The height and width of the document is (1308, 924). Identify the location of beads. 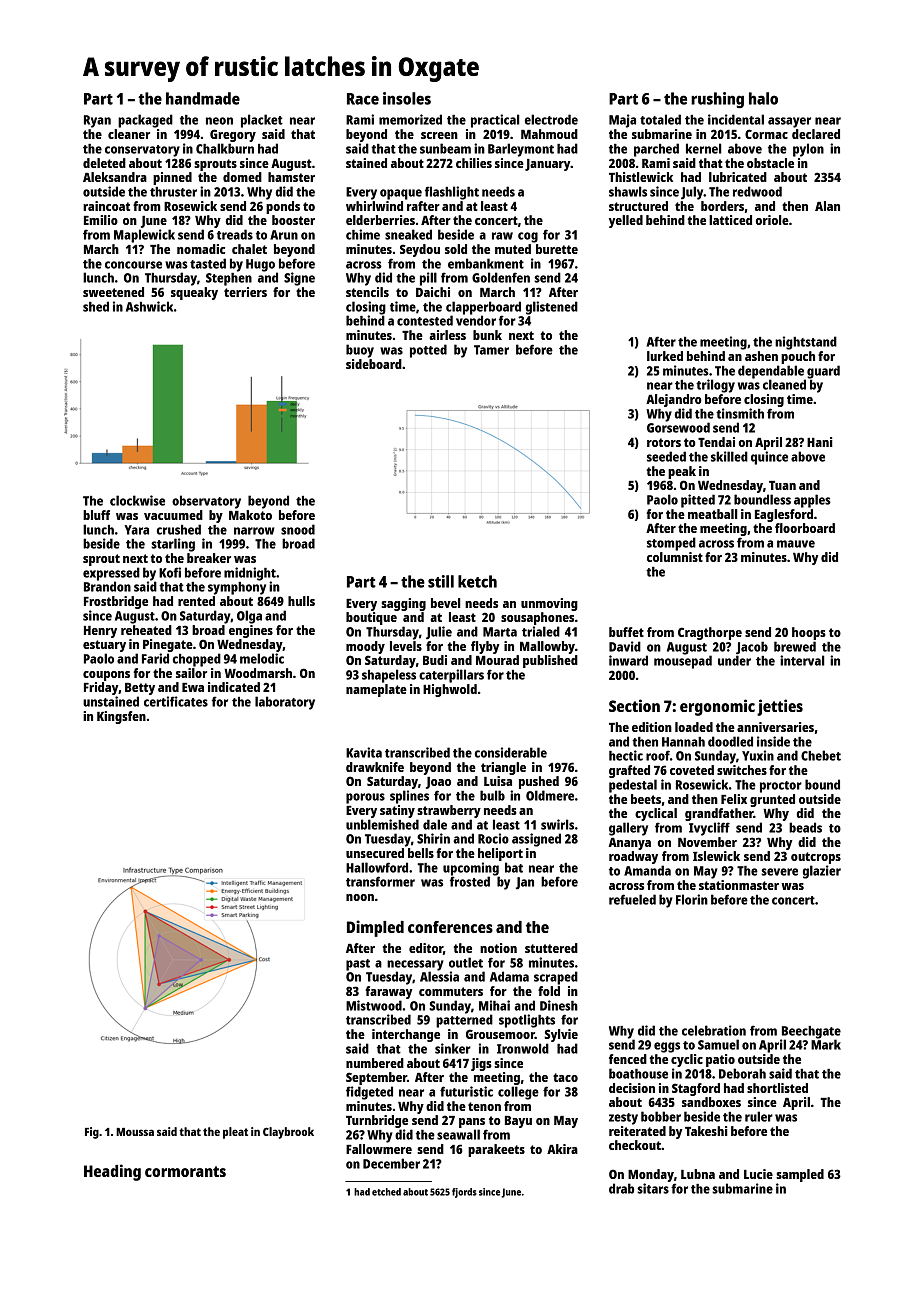
(805, 827).
